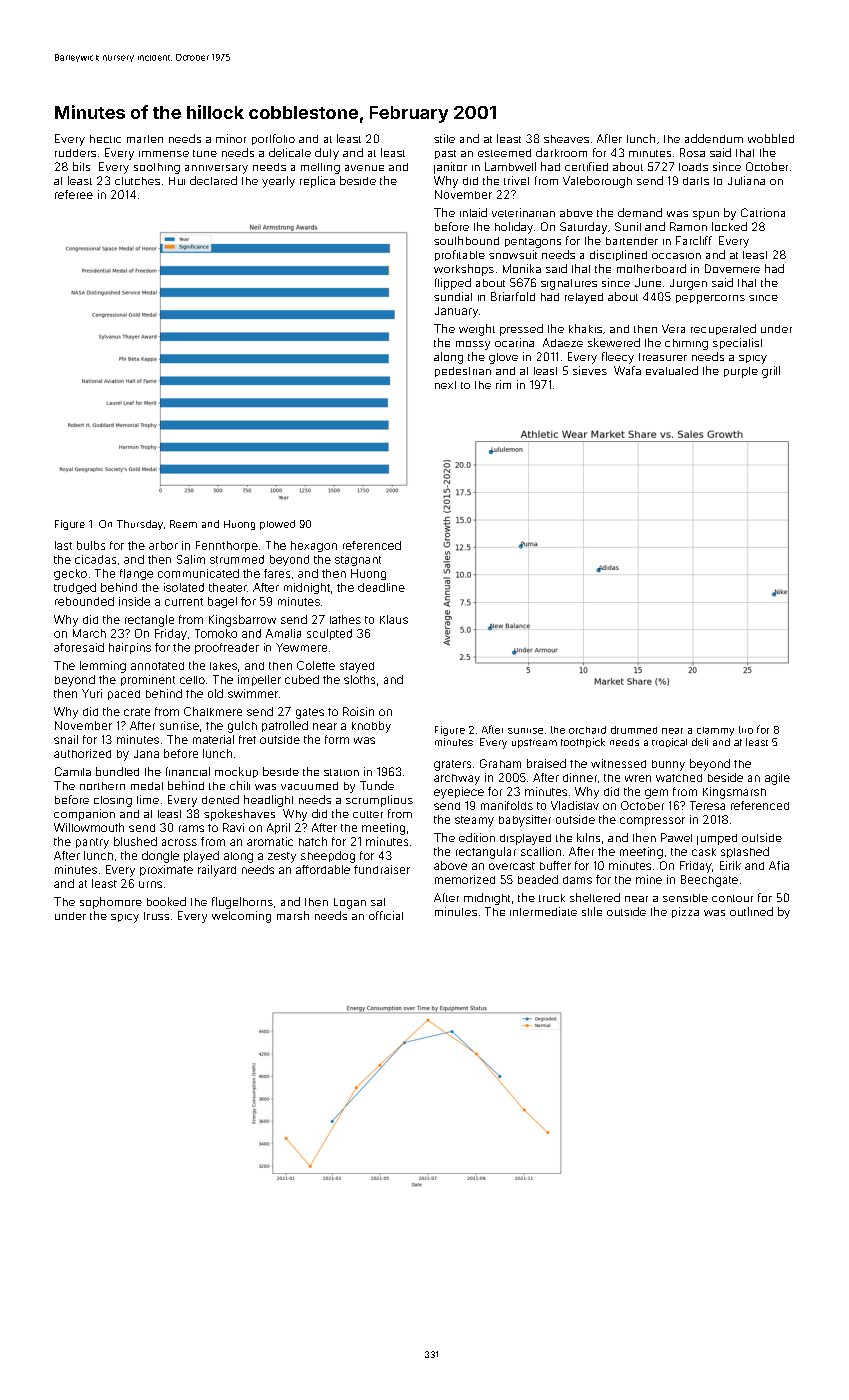  Describe the element at coordinates (463, 372) in the screenshot. I see `pedestrian` at that location.
